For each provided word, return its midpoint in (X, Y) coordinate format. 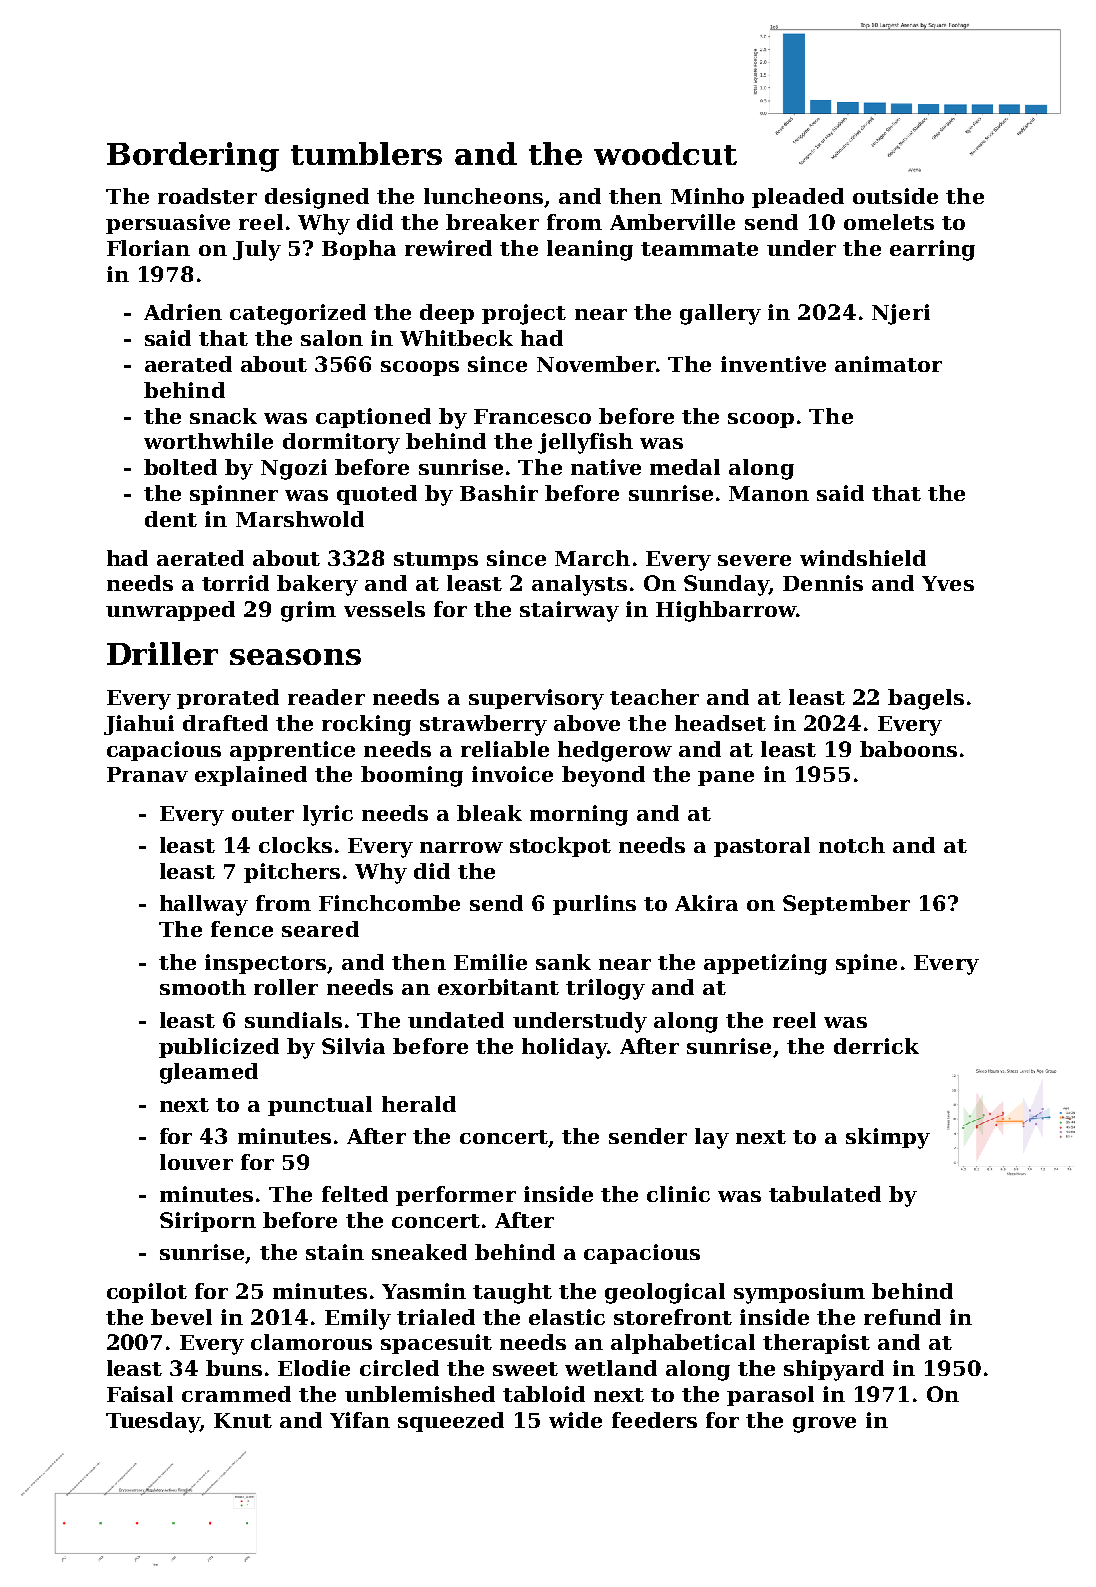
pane (726, 778)
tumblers (366, 153)
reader (326, 697)
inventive (773, 364)
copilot (147, 1293)
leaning (590, 250)
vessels (384, 609)
